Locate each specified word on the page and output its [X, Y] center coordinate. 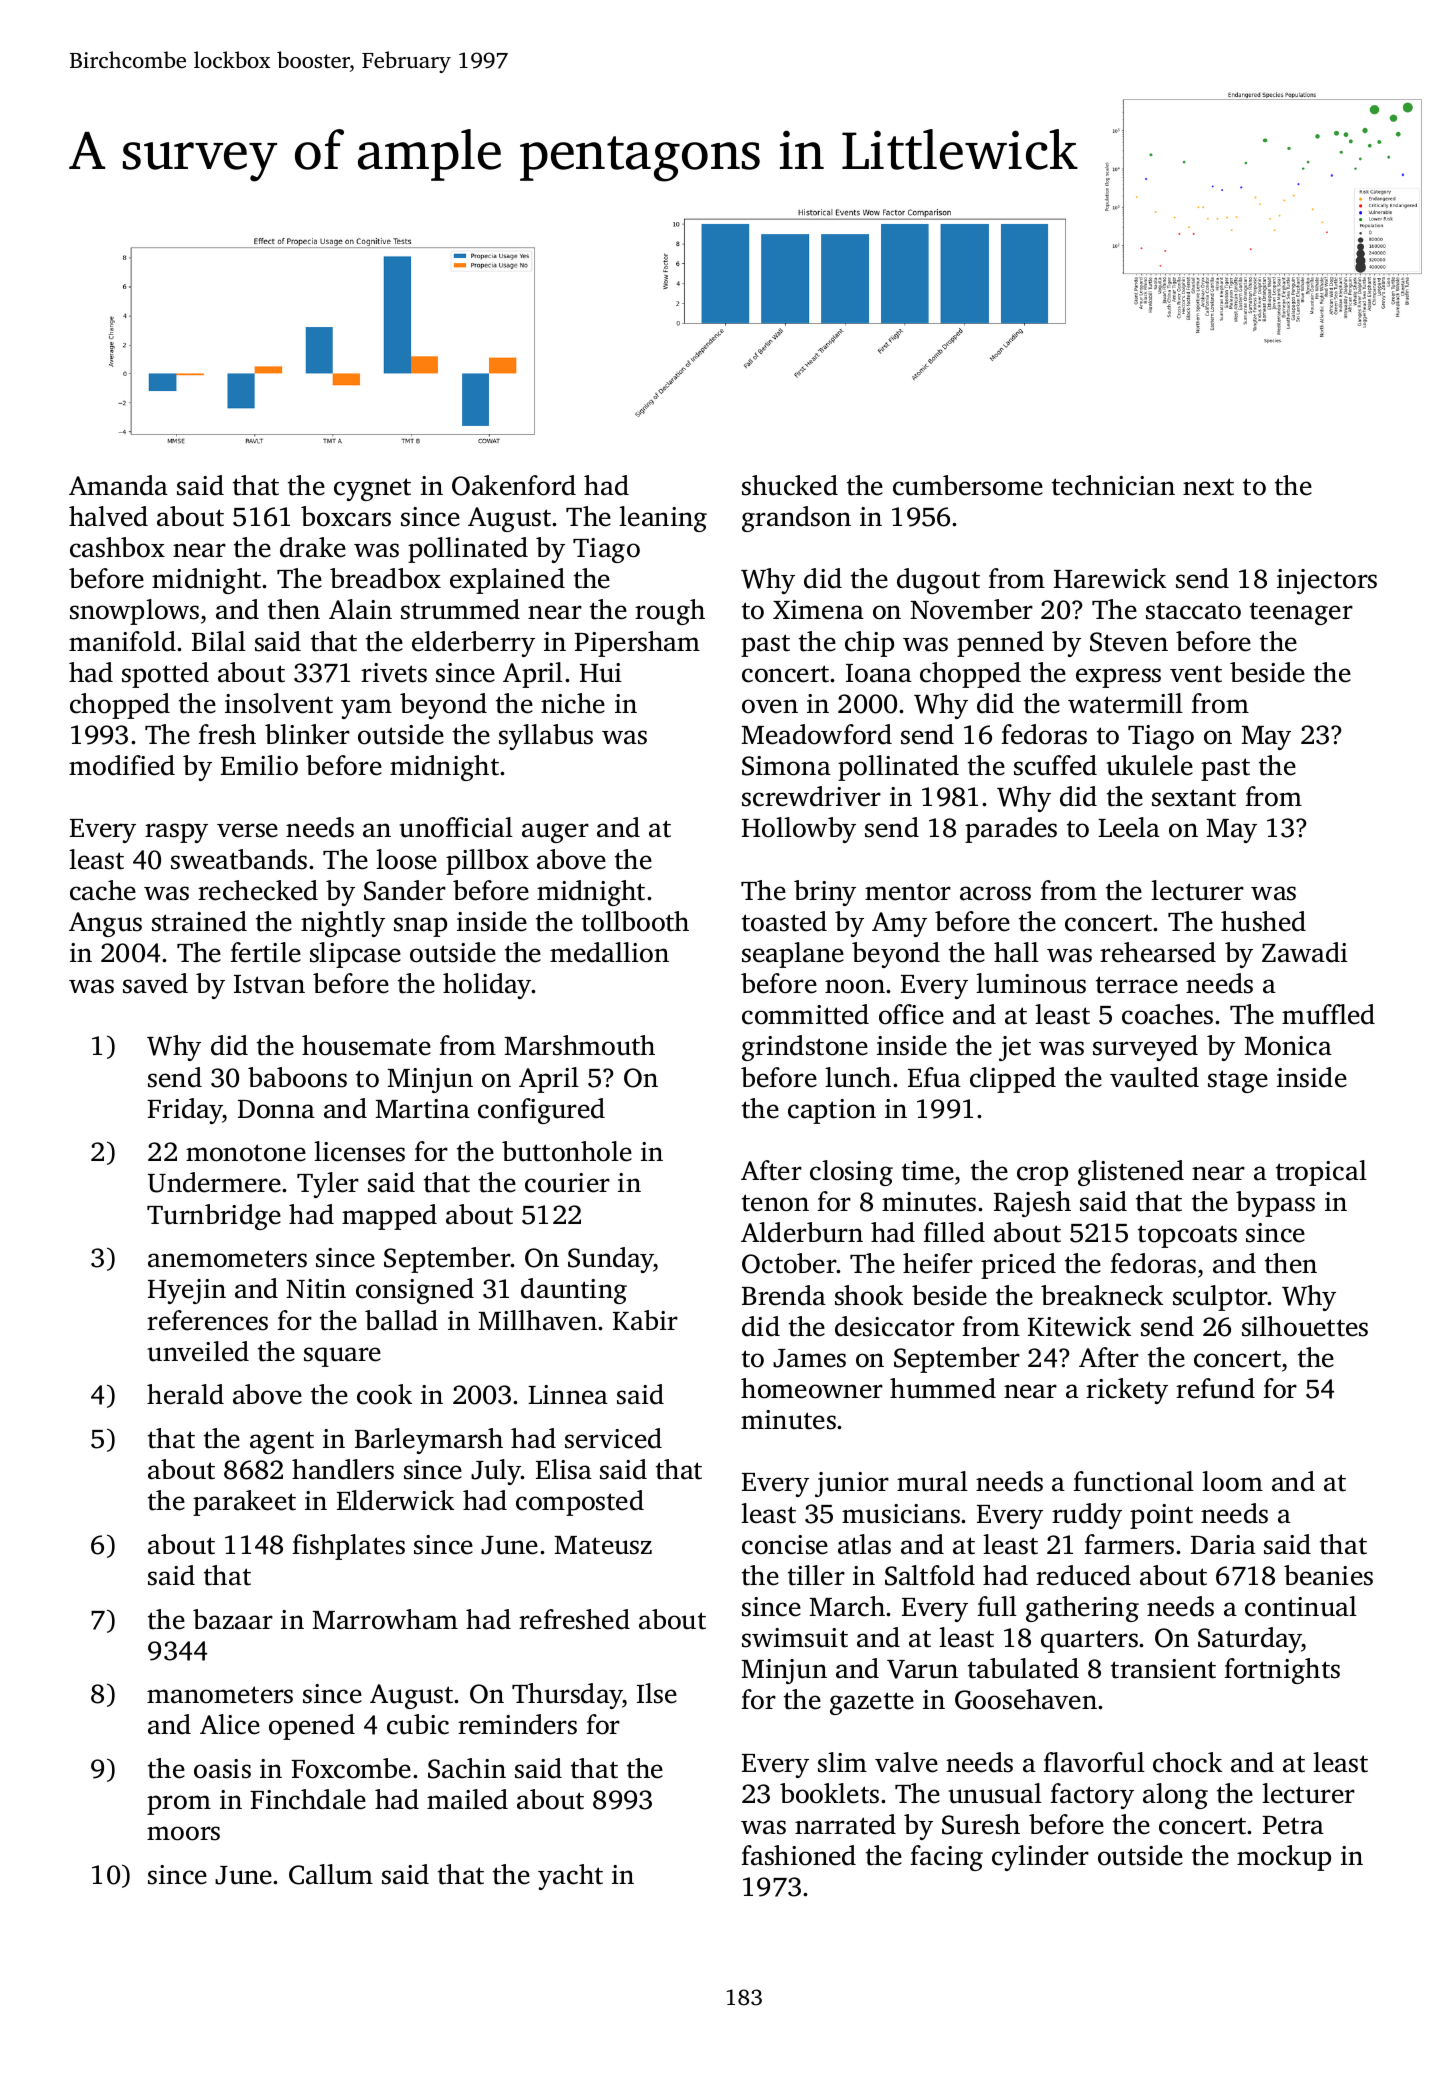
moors [183, 1833]
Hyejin [187, 1291]
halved [108, 516]
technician [1113, 485]
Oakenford [514, 485]
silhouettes [1305, 1326]
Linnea [568, 1395]
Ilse [657, 1693]
